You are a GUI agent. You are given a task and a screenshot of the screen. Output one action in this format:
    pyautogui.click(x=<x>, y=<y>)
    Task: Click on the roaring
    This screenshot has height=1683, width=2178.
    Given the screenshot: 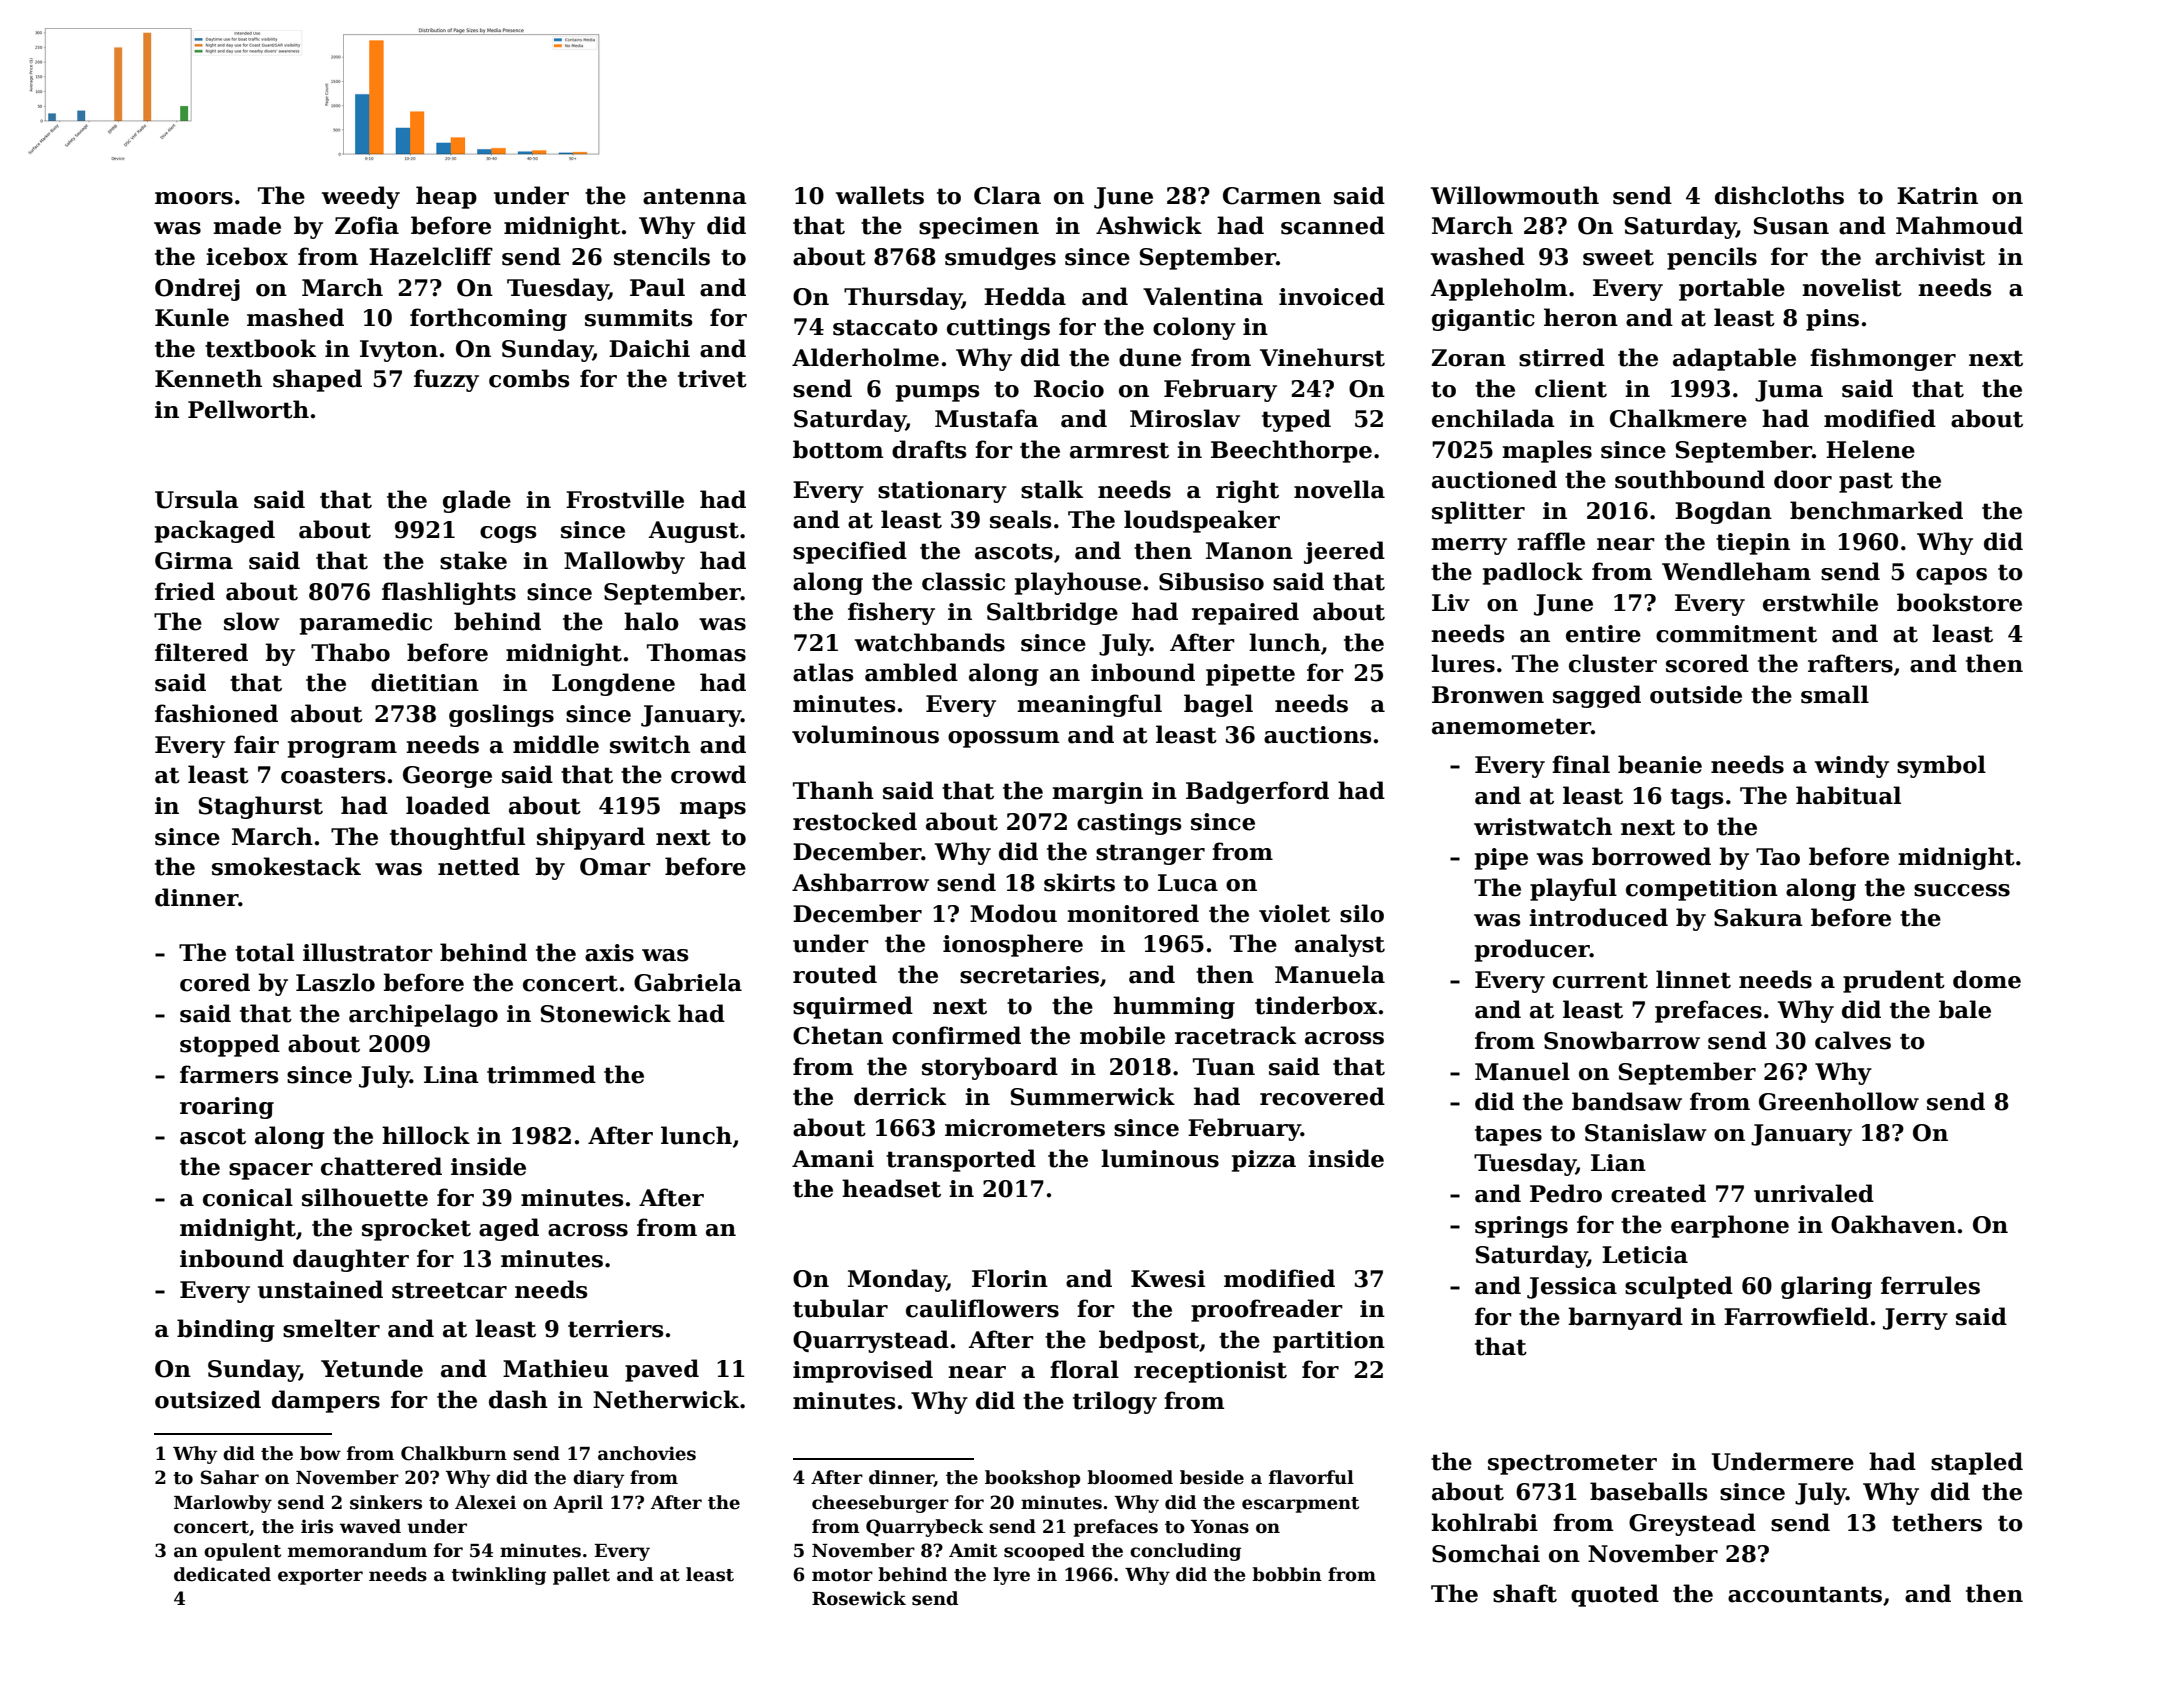 What is the action you would take?
    pyautogui.click(x=227, y=1108)
